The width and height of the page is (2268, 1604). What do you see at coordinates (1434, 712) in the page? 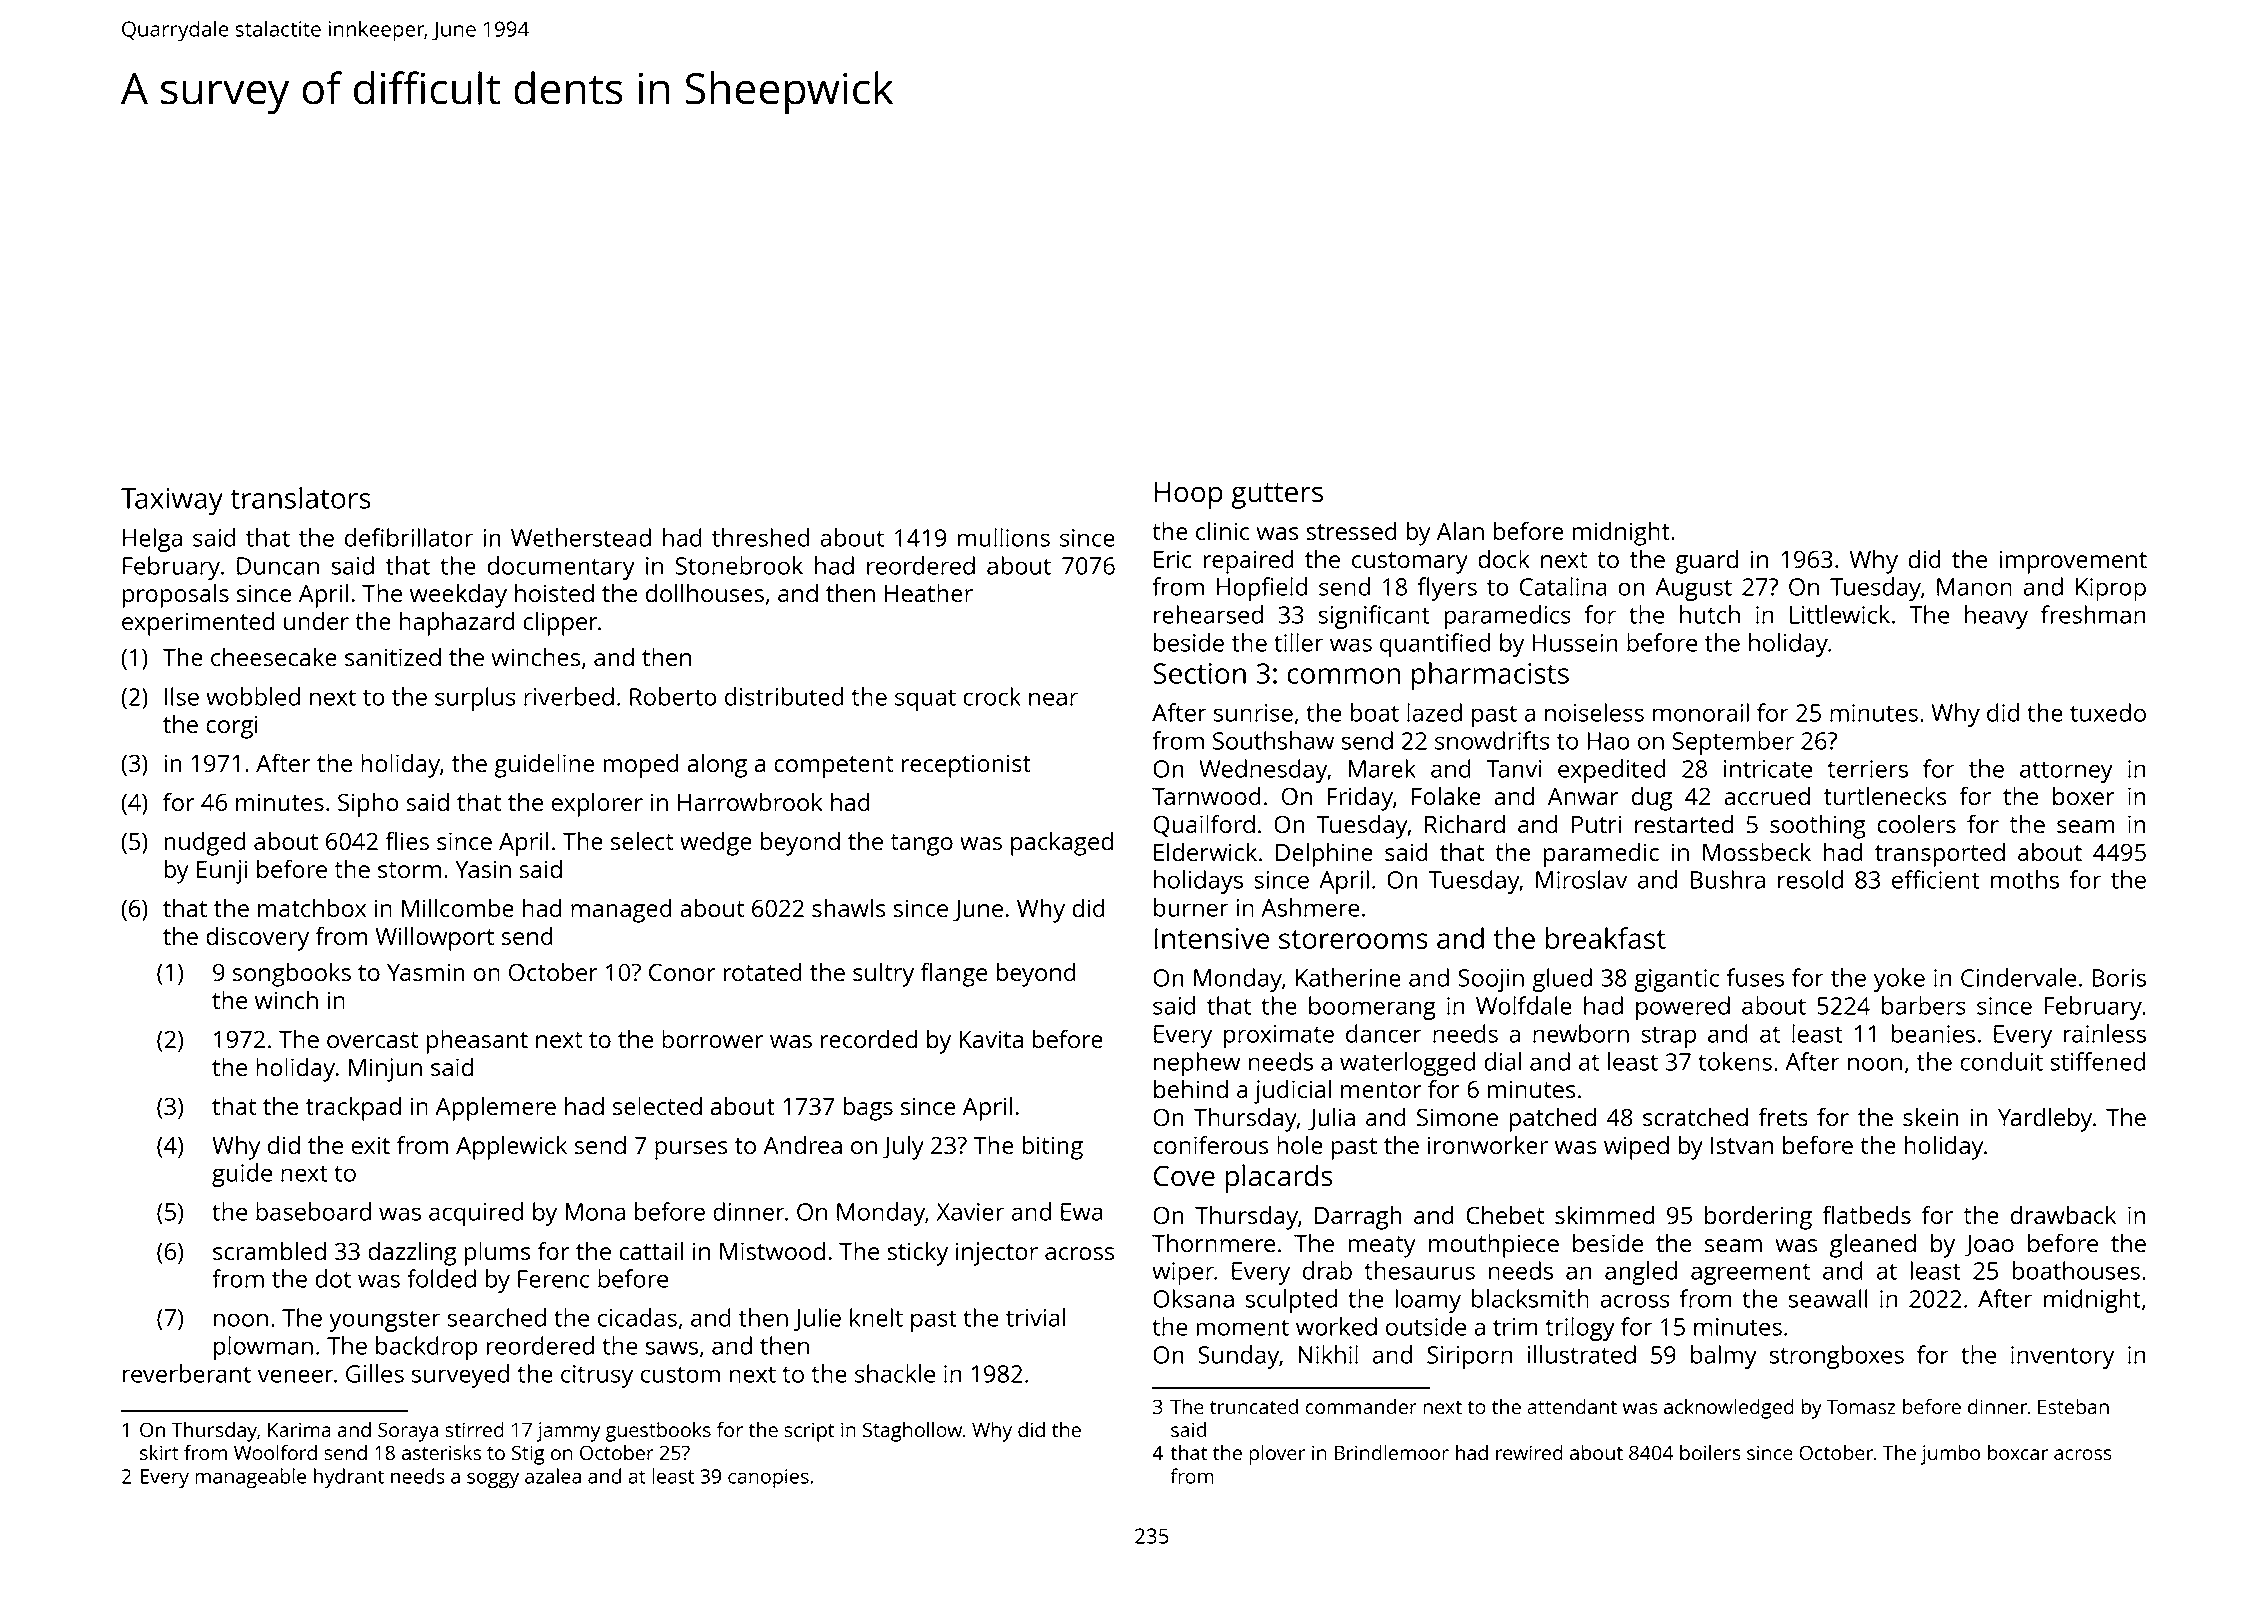
I see `lazed` at bounding box center [1434, 712].
